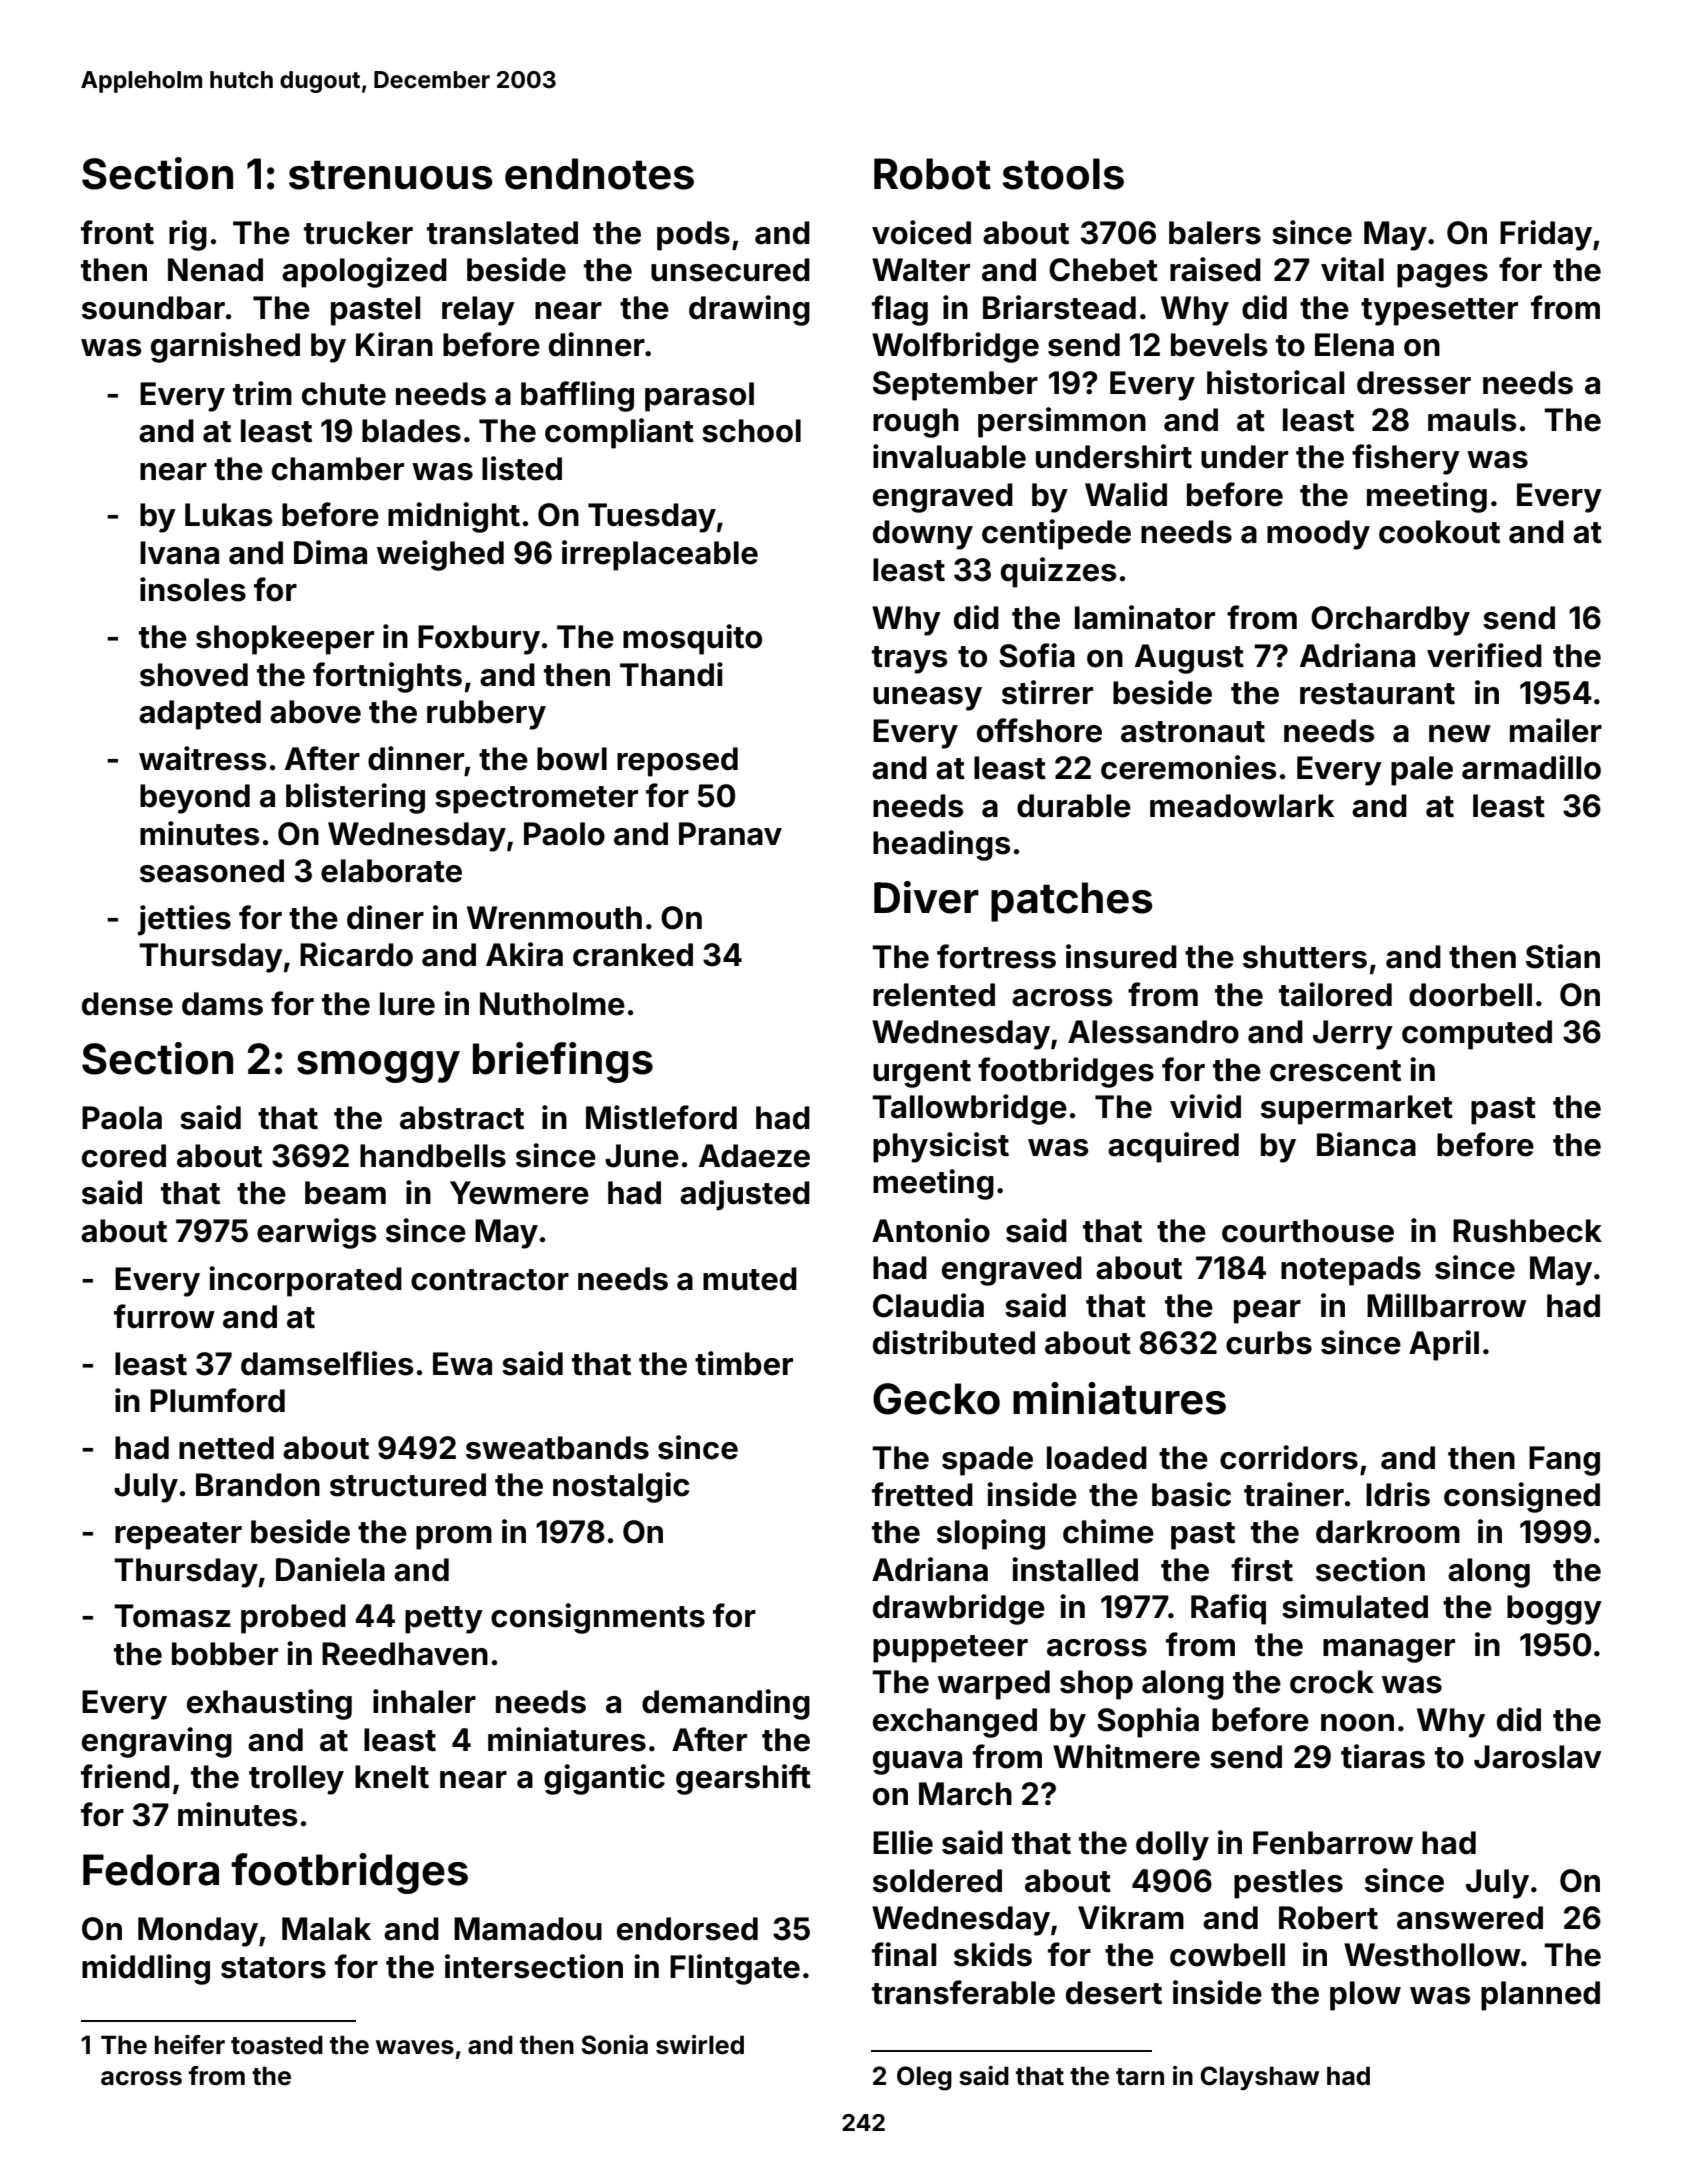  Describe the element at coordinates (358, 233) in the image. I see `trucker` at that location.
